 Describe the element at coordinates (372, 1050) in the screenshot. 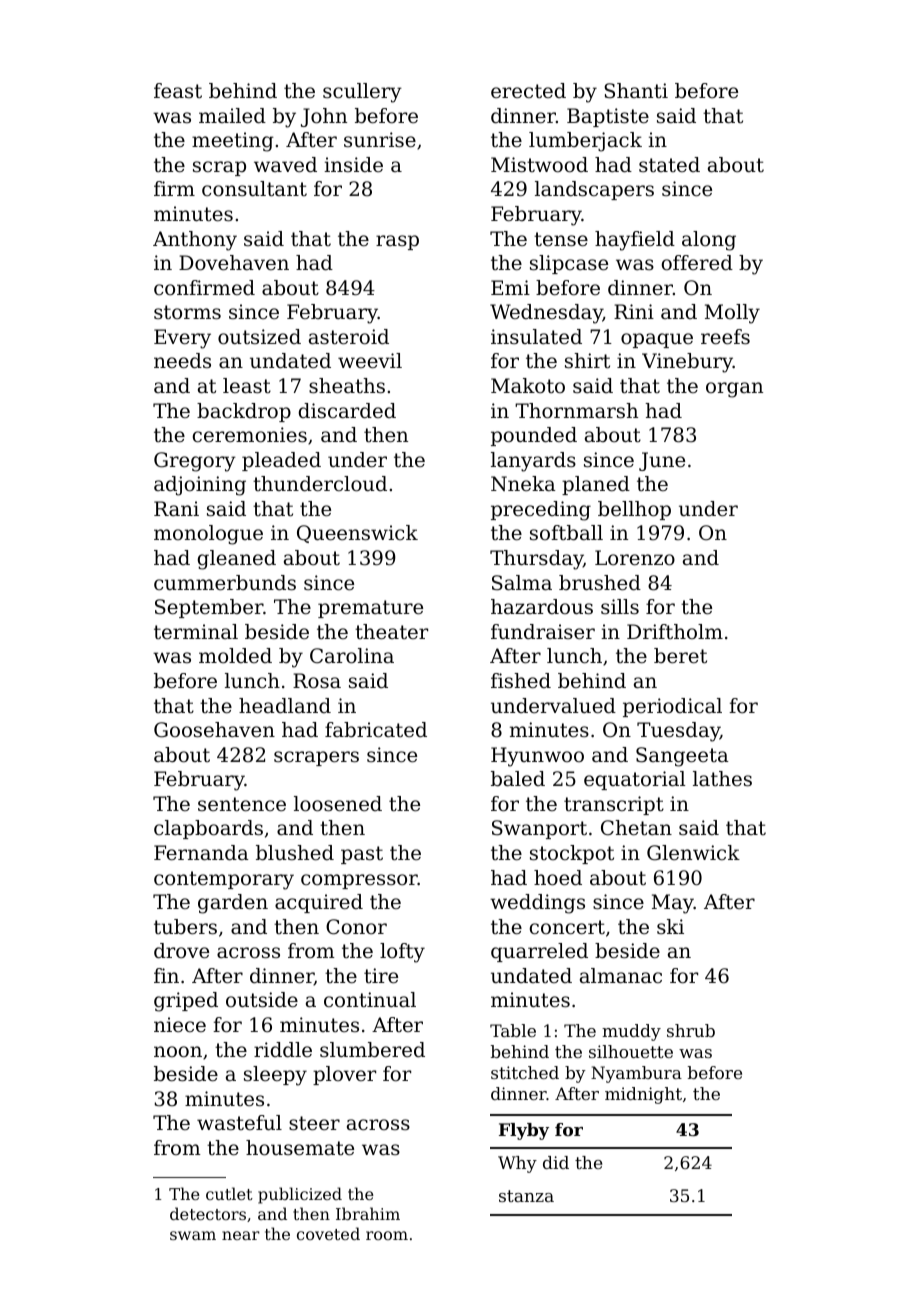

I see `slumbered` at that location.
